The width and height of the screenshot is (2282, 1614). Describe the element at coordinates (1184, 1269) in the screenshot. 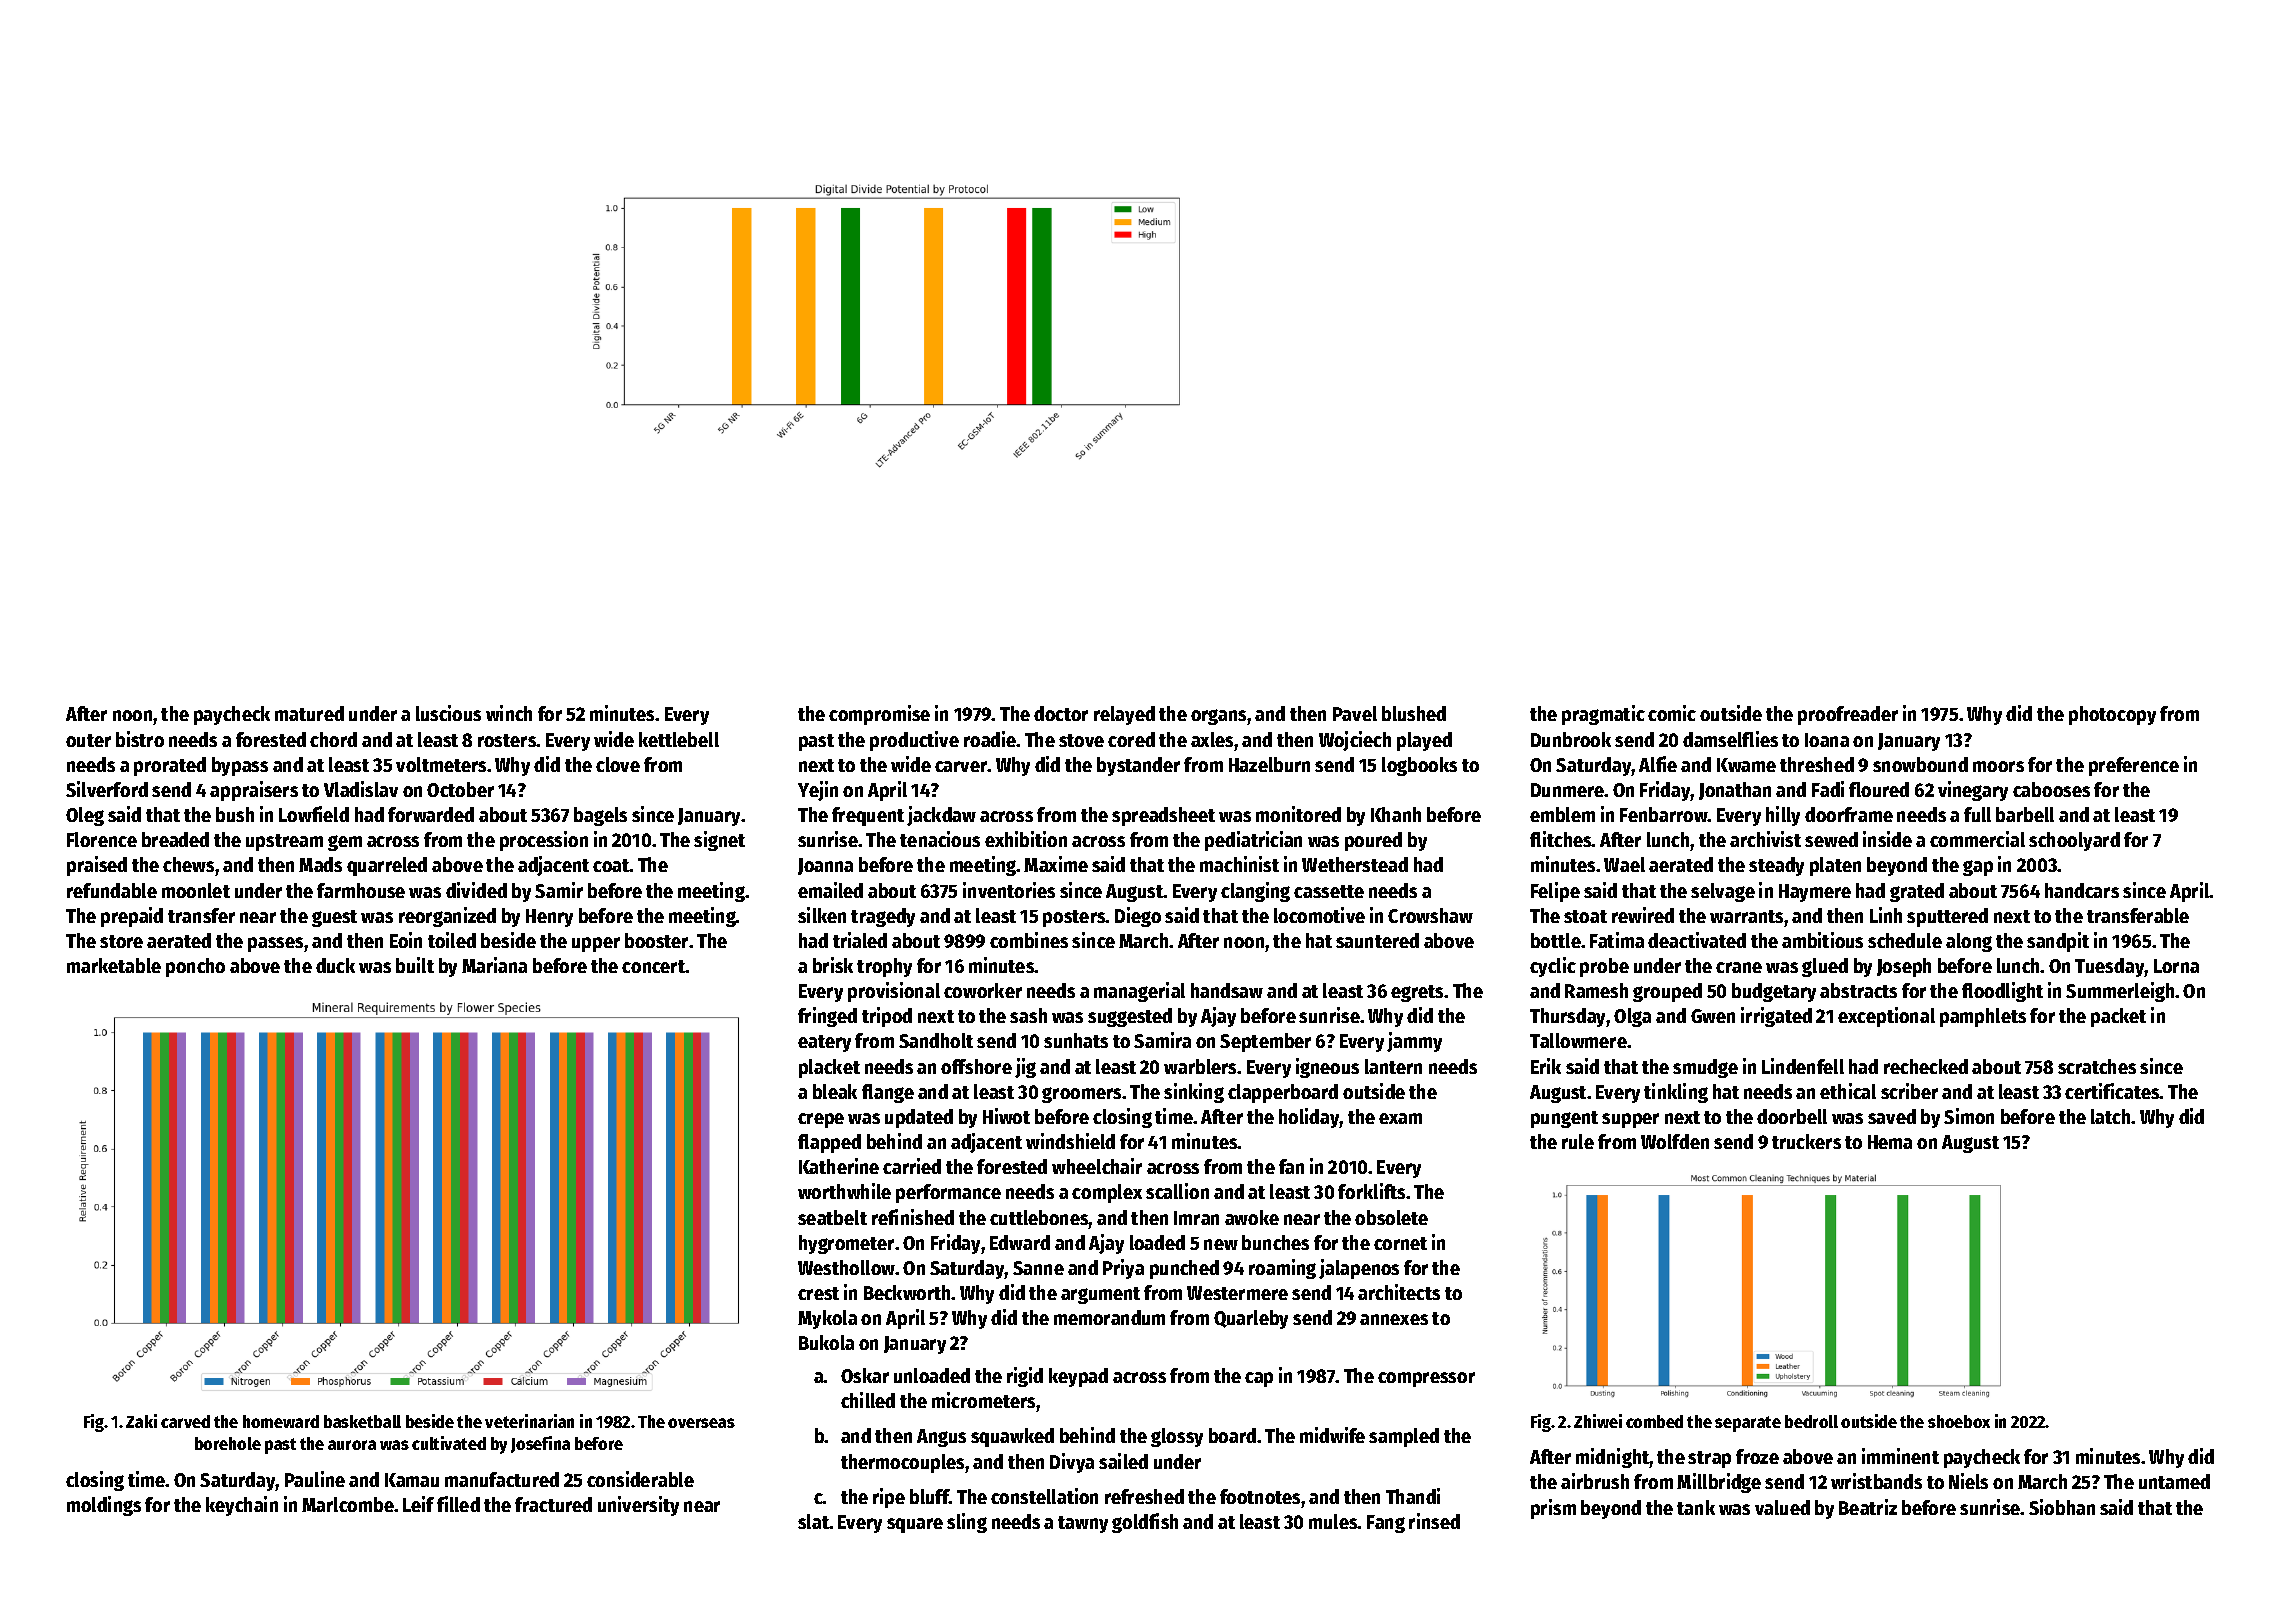

I see `punched` at that location.
